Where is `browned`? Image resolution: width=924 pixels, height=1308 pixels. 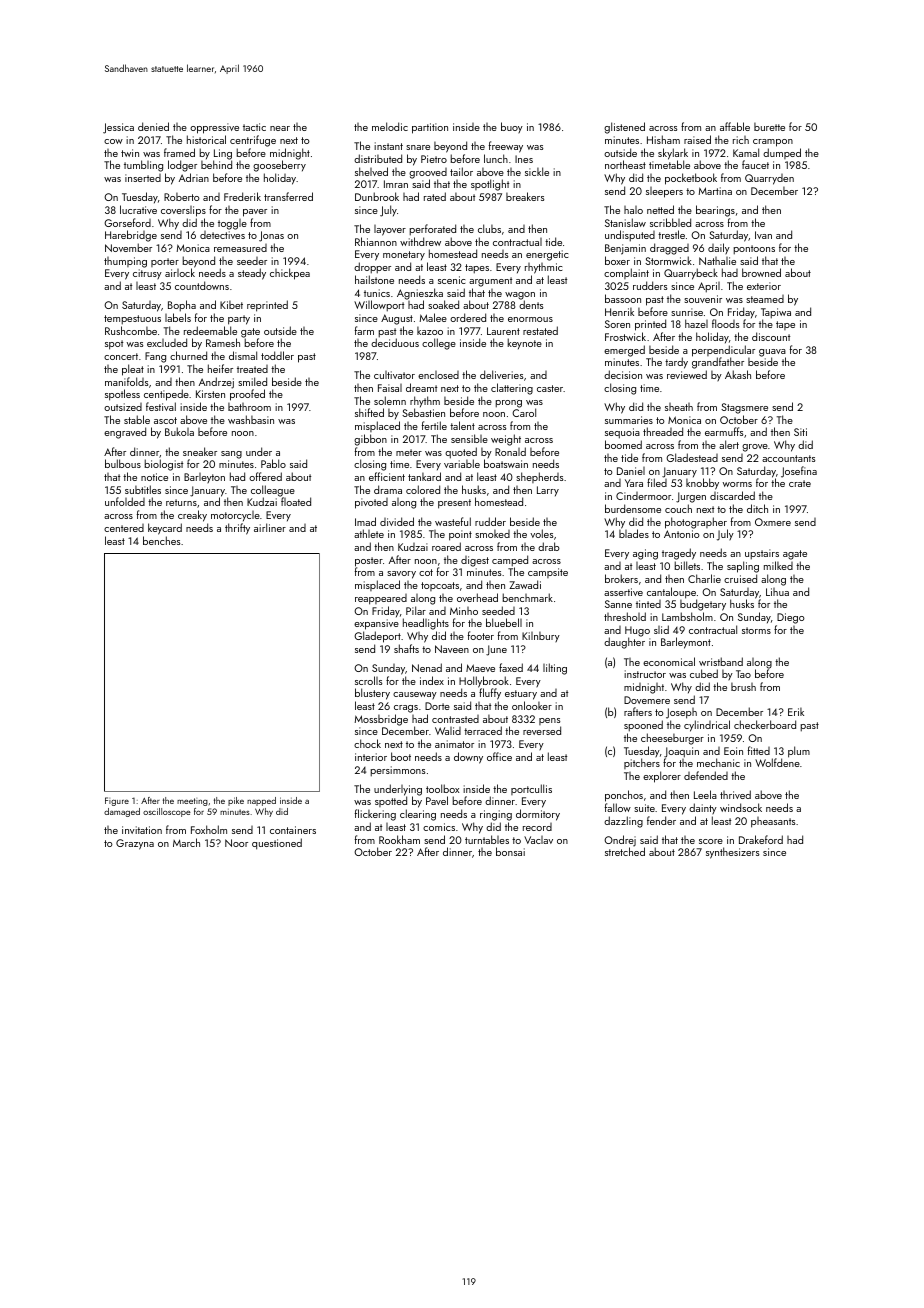
browned is located at coordinates (761, 272).
